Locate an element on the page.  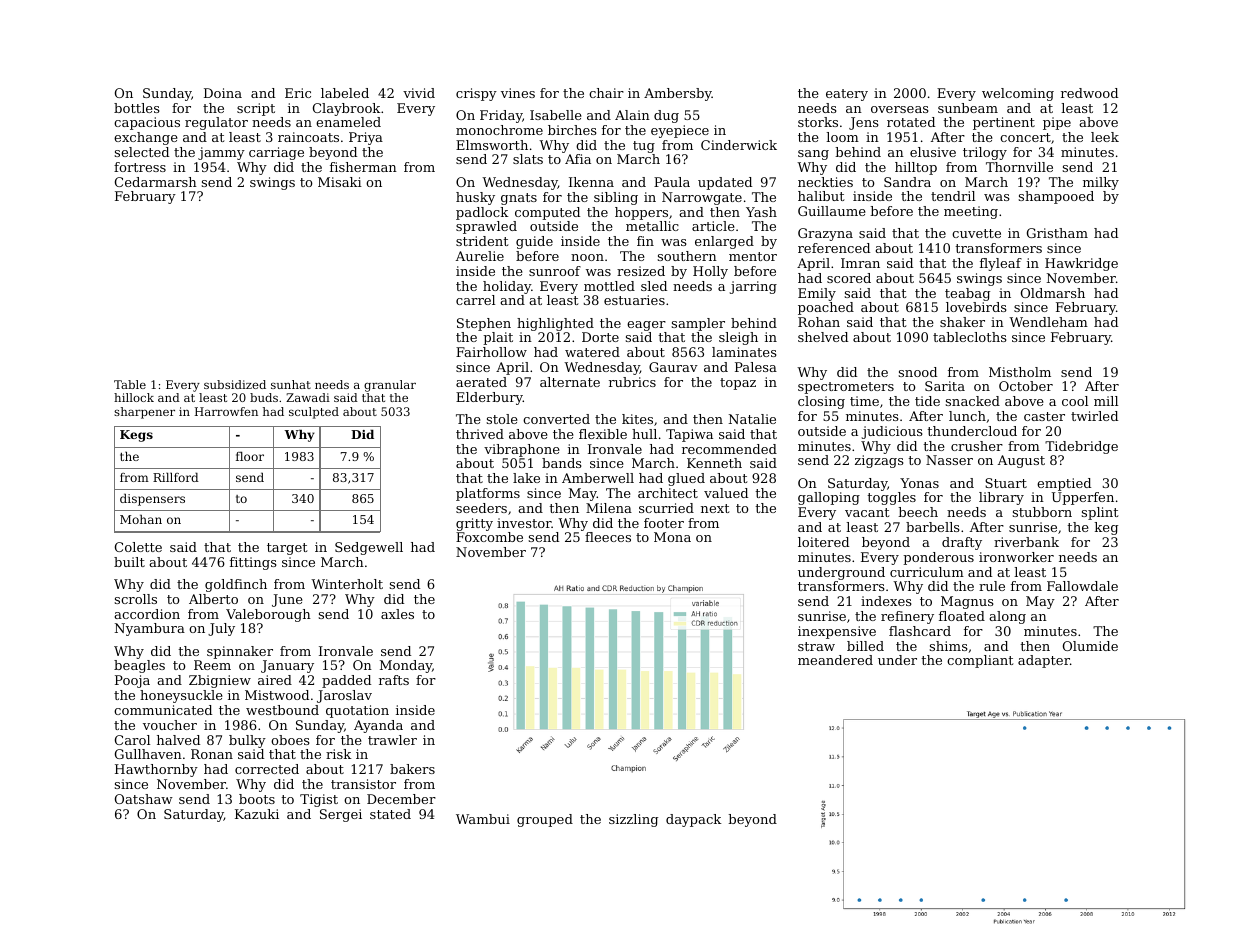
oboes is located at coordinates (290, 740).
